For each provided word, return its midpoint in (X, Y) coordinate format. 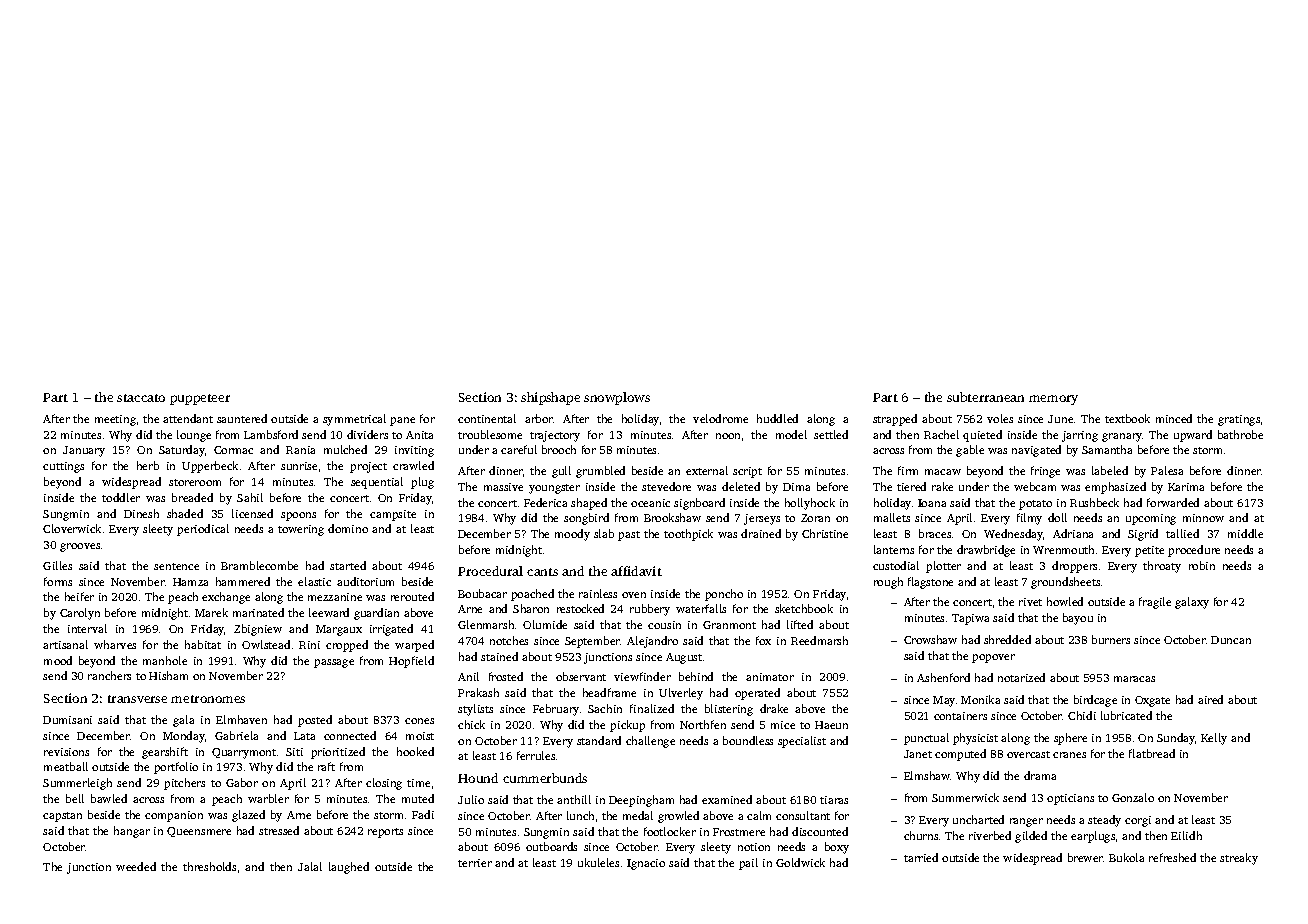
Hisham (168, 675)
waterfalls (701, 608)
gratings (1239, 420)
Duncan (1231, 640)
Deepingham (641, 801)
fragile (1155, 603)
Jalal (310, 866)
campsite (393, 515)
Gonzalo (1133, 797)
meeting (115, 420)
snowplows (617, 398)
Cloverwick (72, 528)
